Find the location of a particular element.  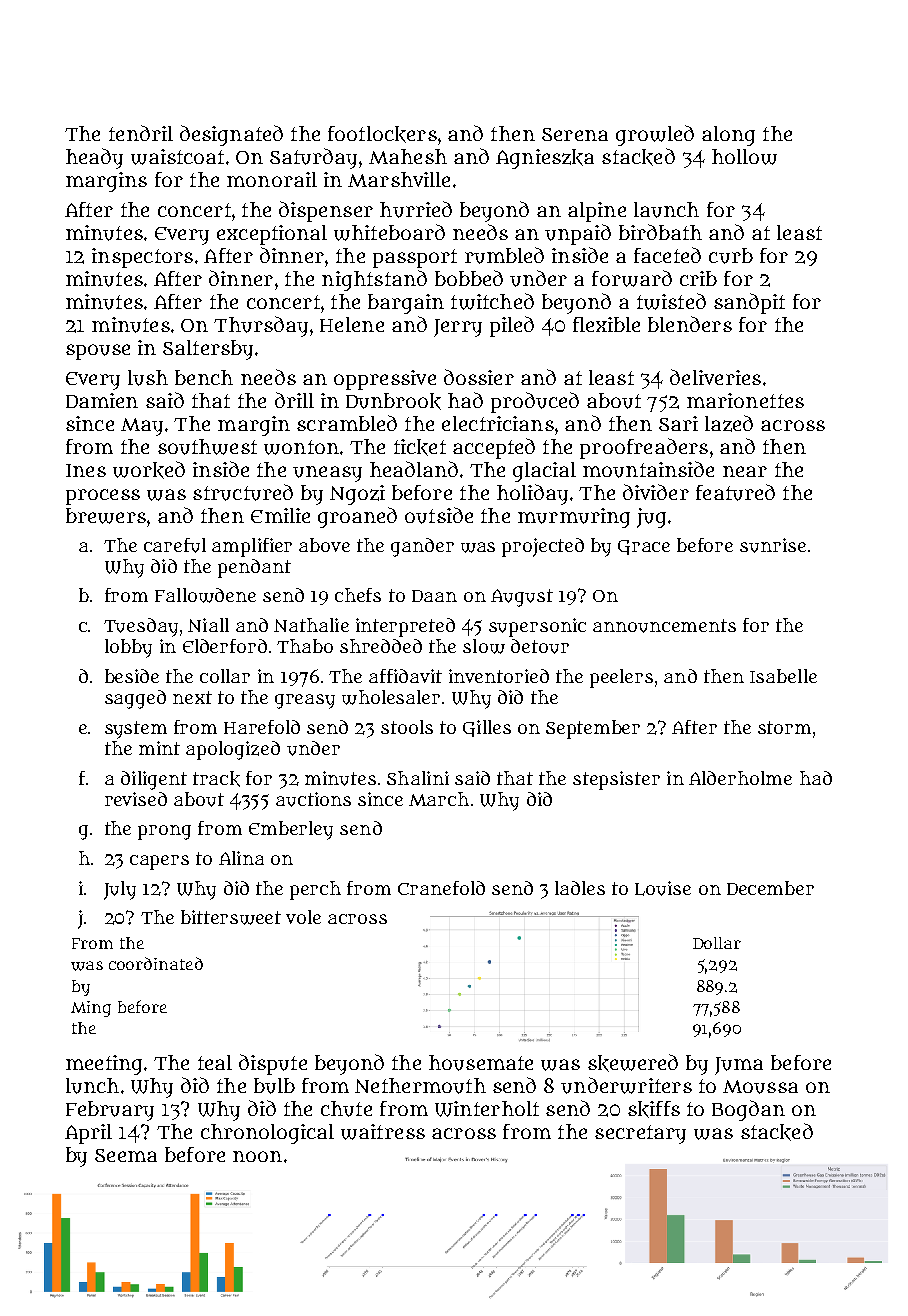

dispute is located at coordinates (273, 1064).
